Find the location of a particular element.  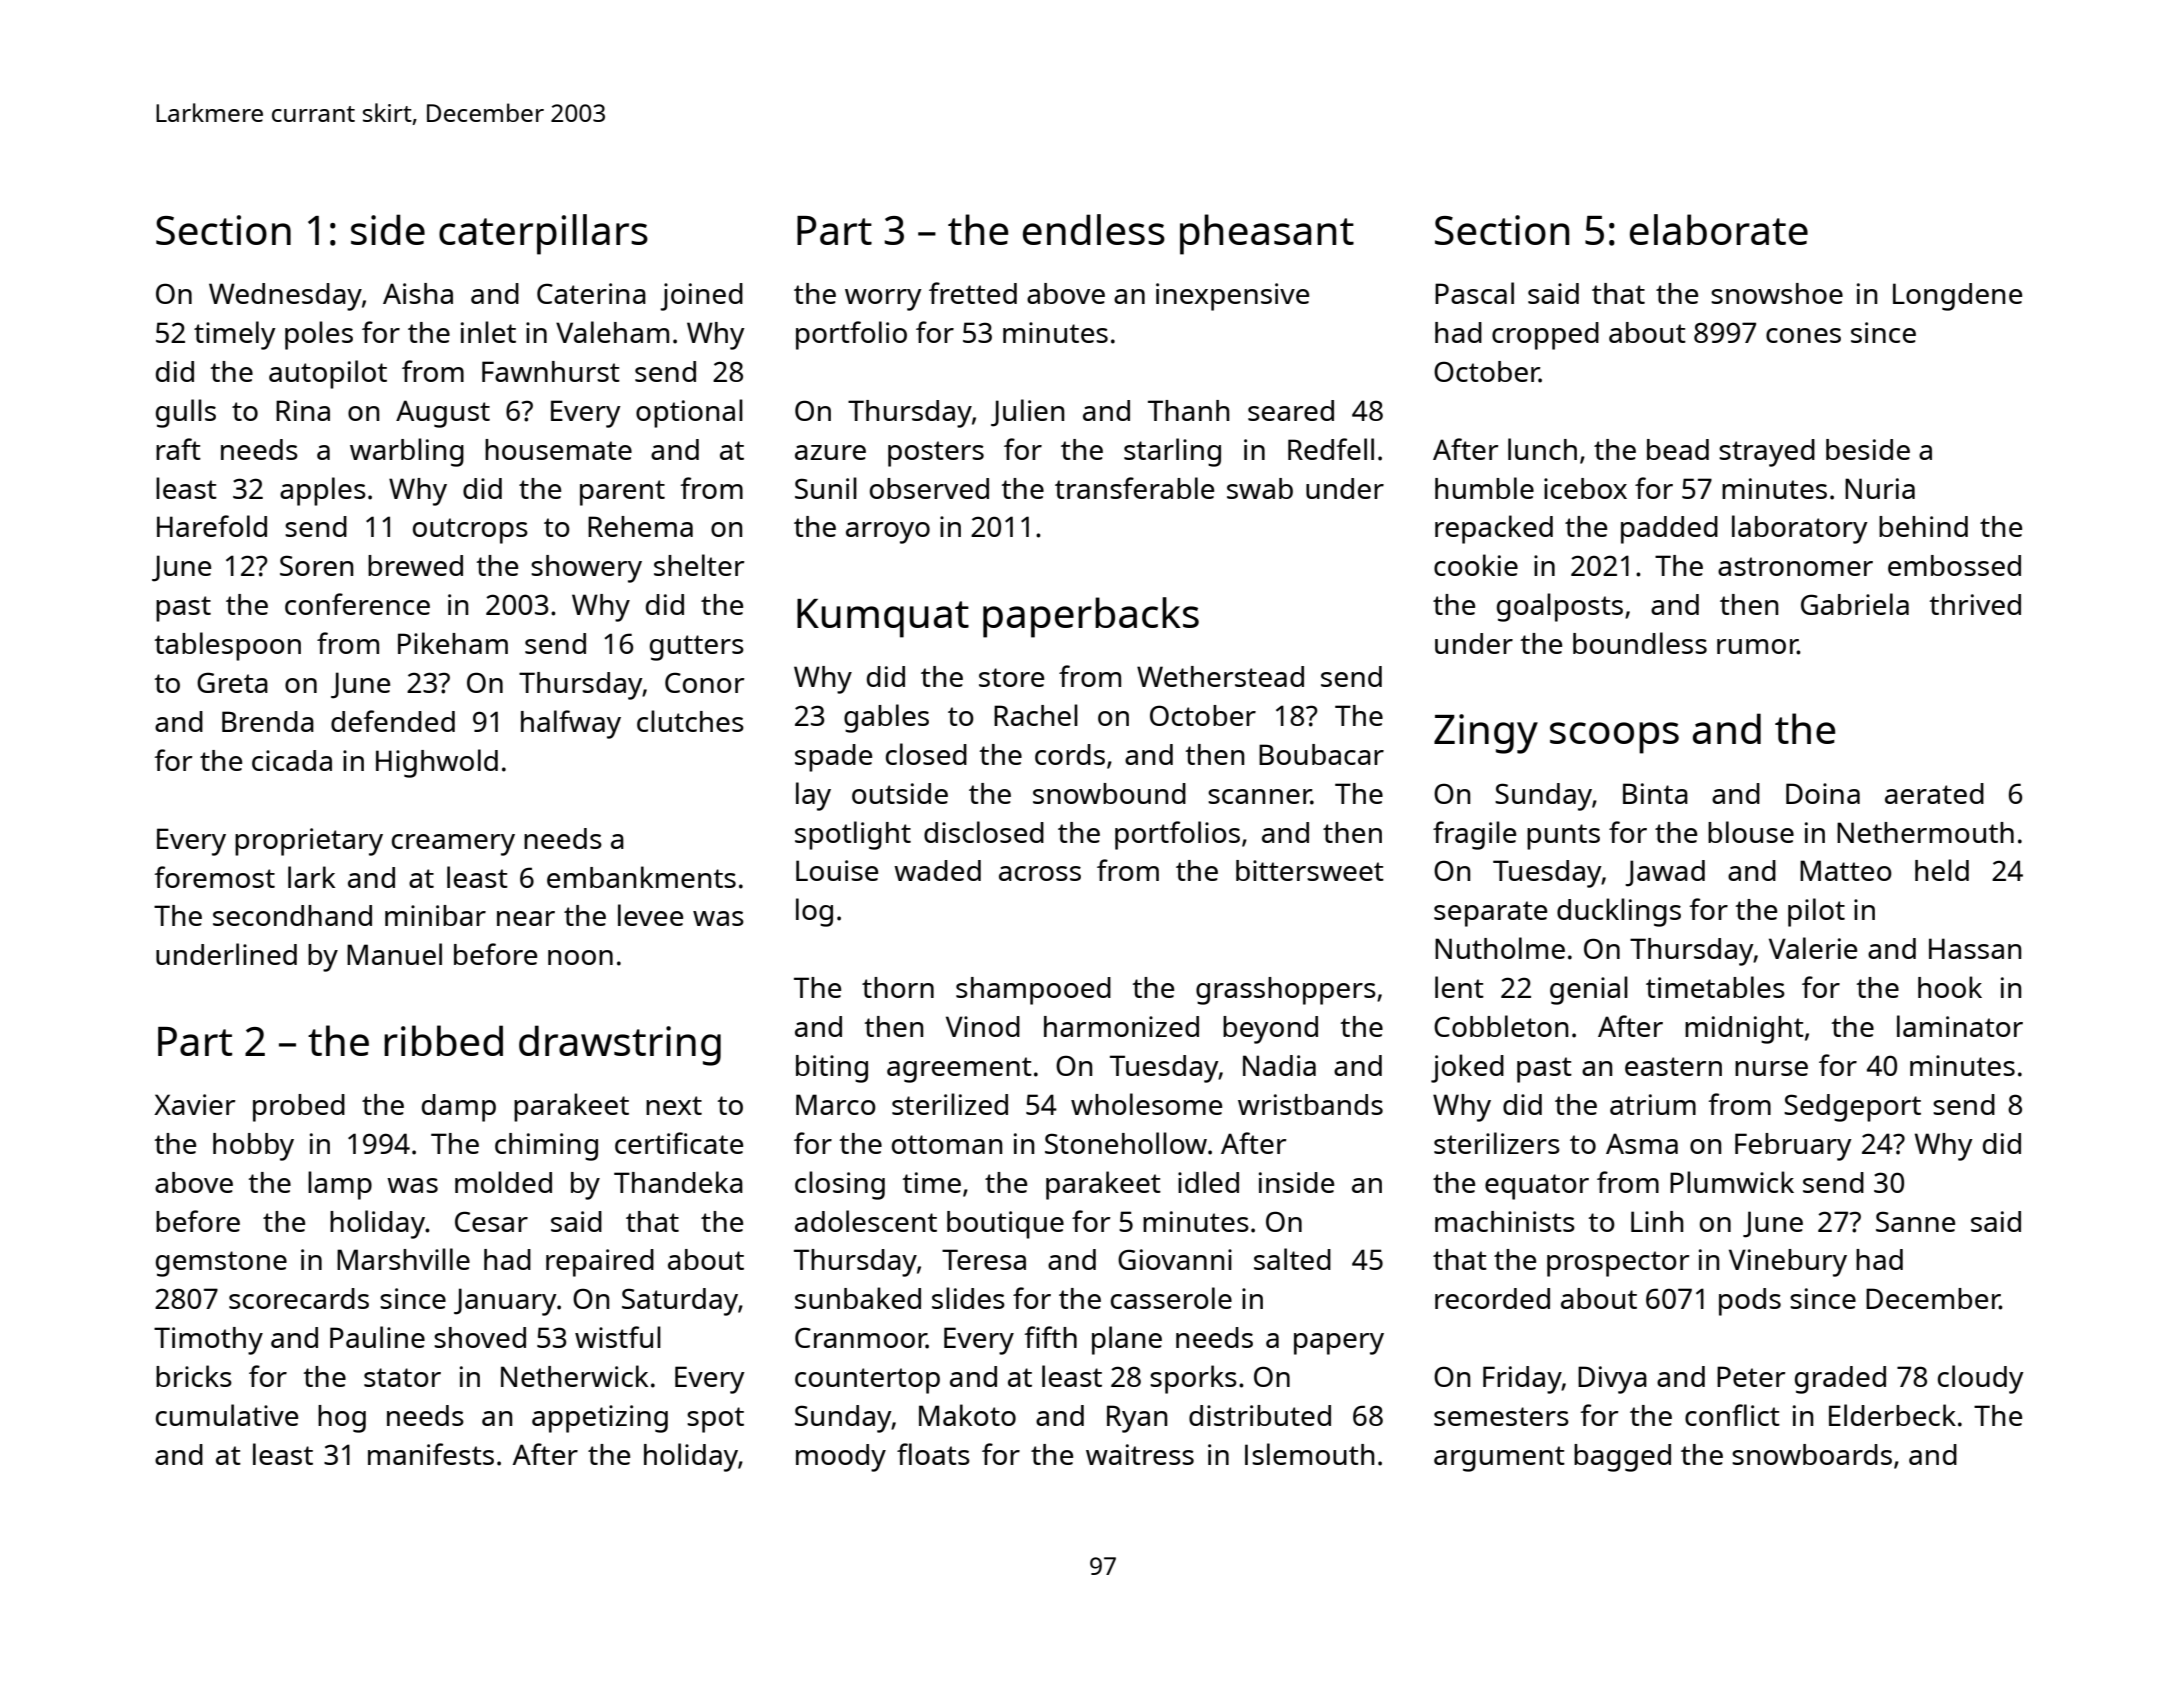

waitress is located at coordinates (1140, 1454).
